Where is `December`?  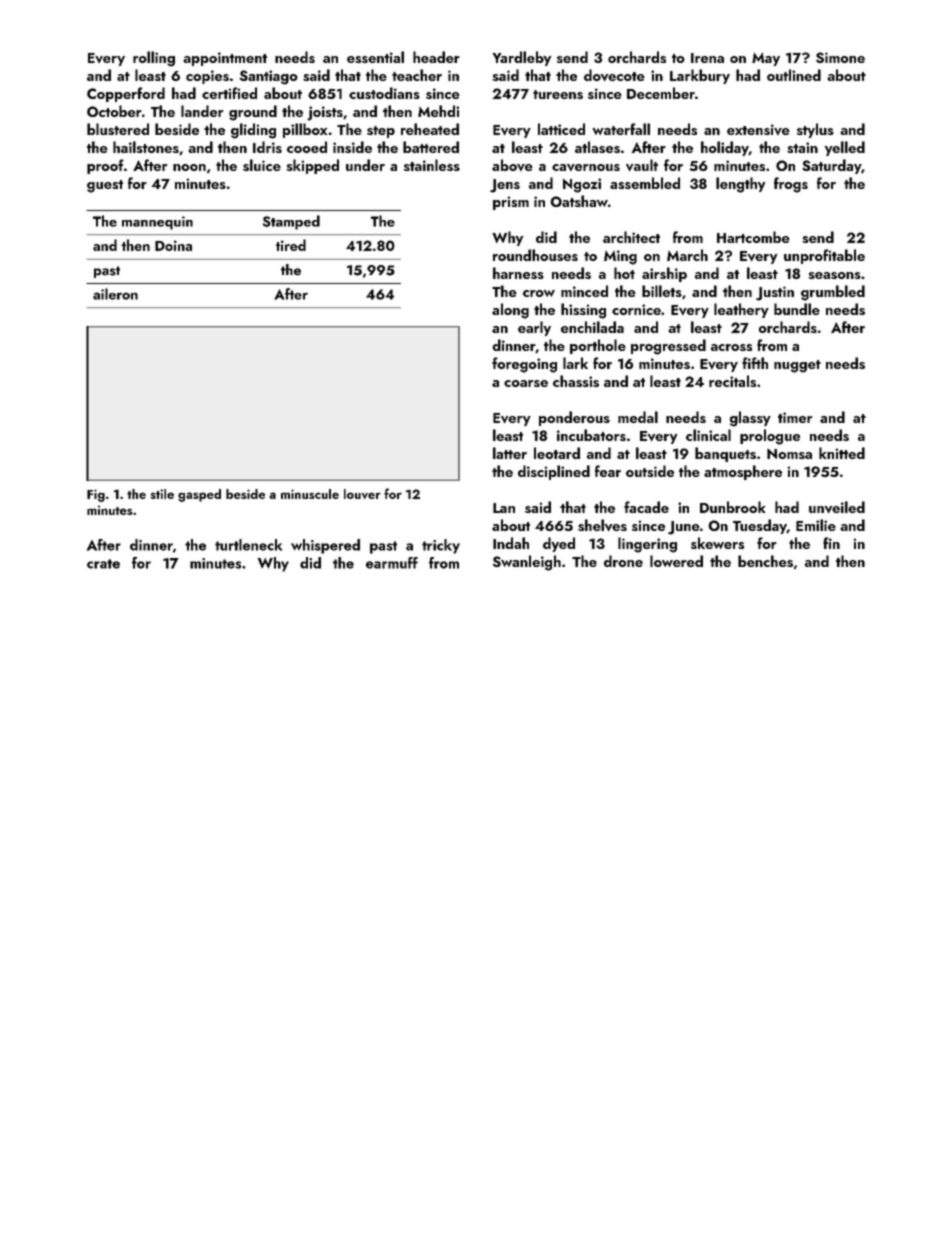
December is located at coordinates (661, 93).
